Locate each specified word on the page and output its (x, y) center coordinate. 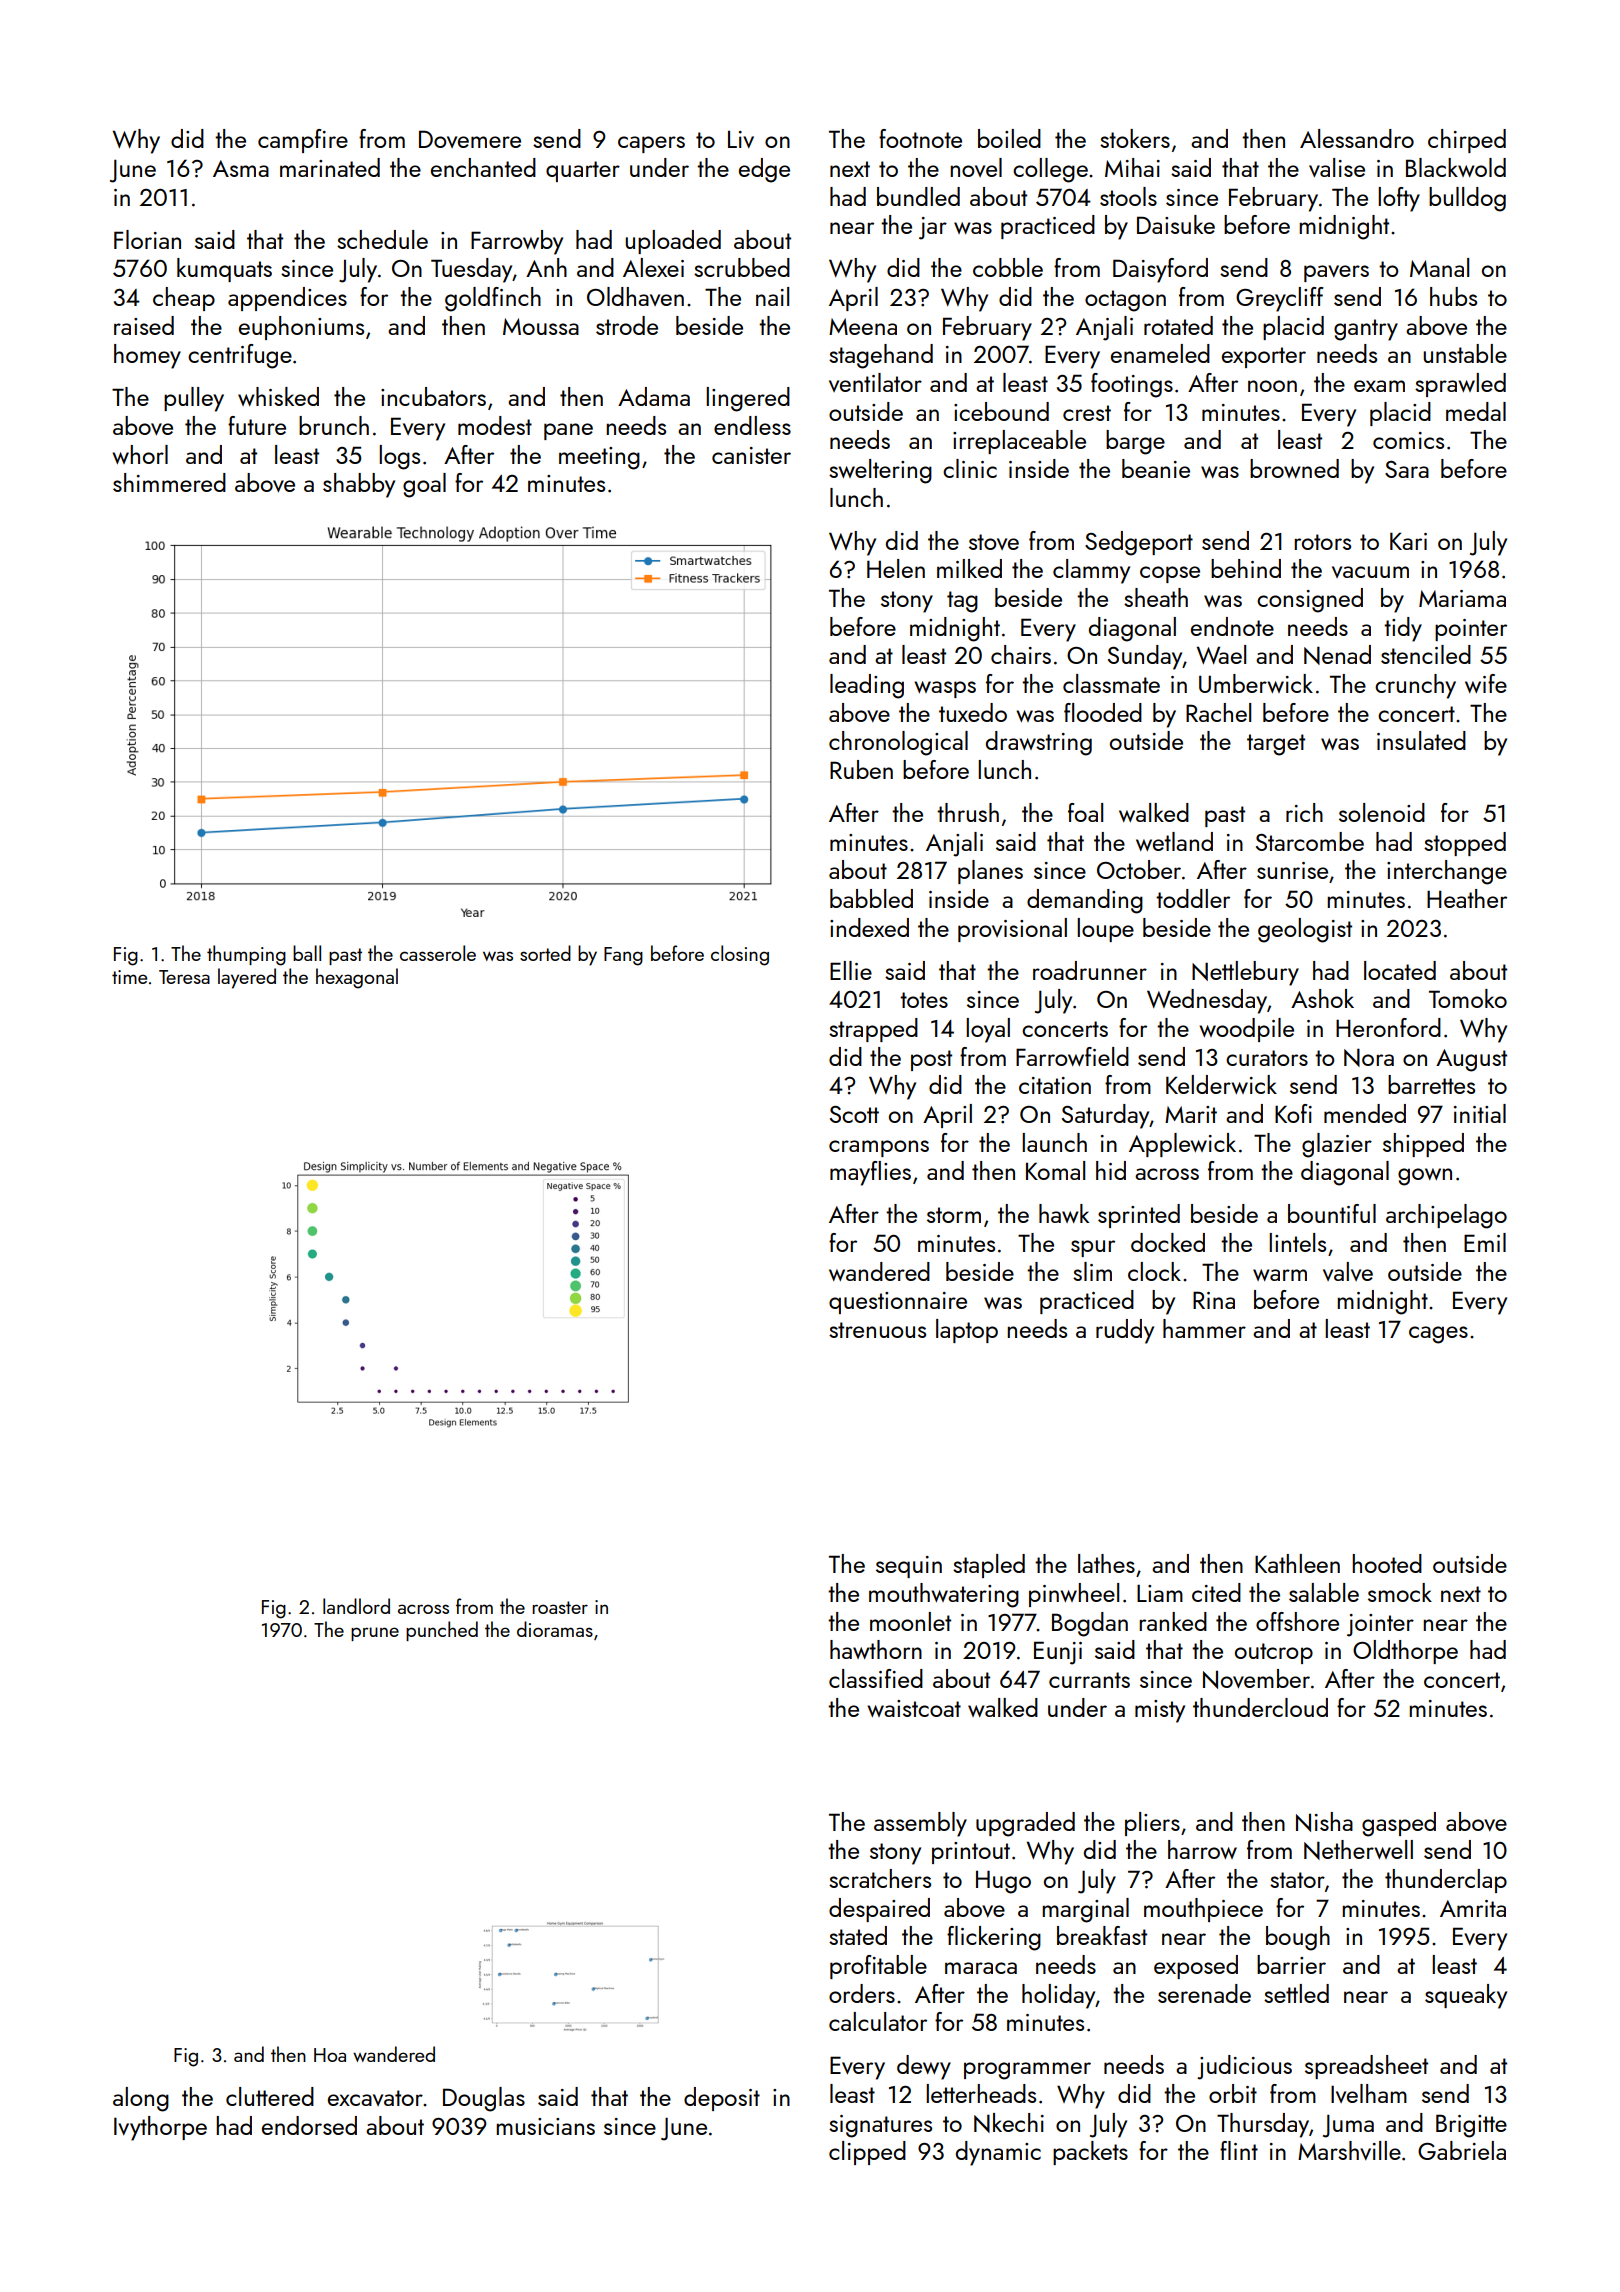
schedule (382, 239)
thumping (246, 955)
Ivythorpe (160, 2128)
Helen (896, 568)
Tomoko (1468, 998)
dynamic (998, 2153)
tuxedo (973, 712)
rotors (1322, 542)
